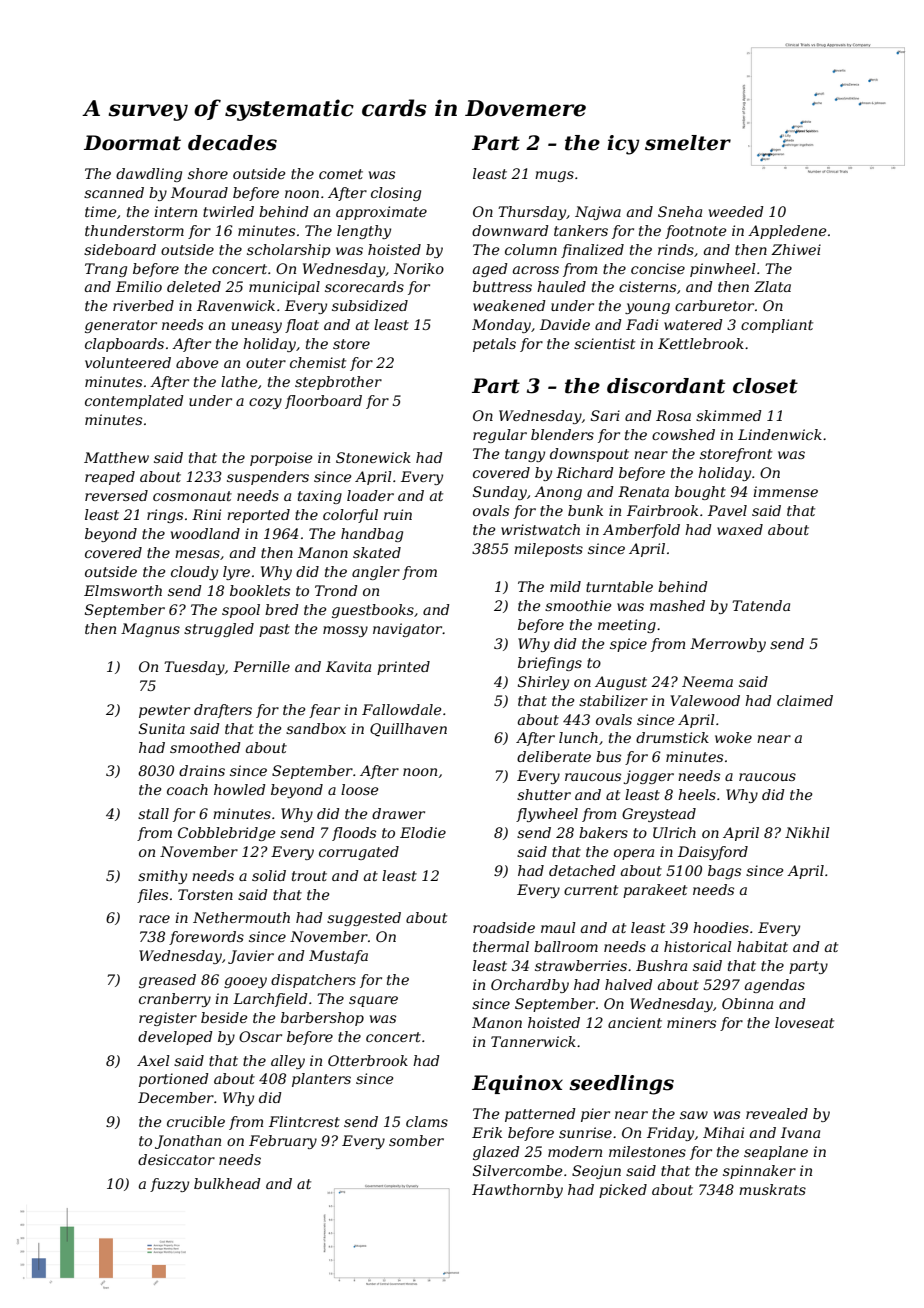  Describe the element at coordinates (110, 478) in the image. I see `reaped` at that location.
